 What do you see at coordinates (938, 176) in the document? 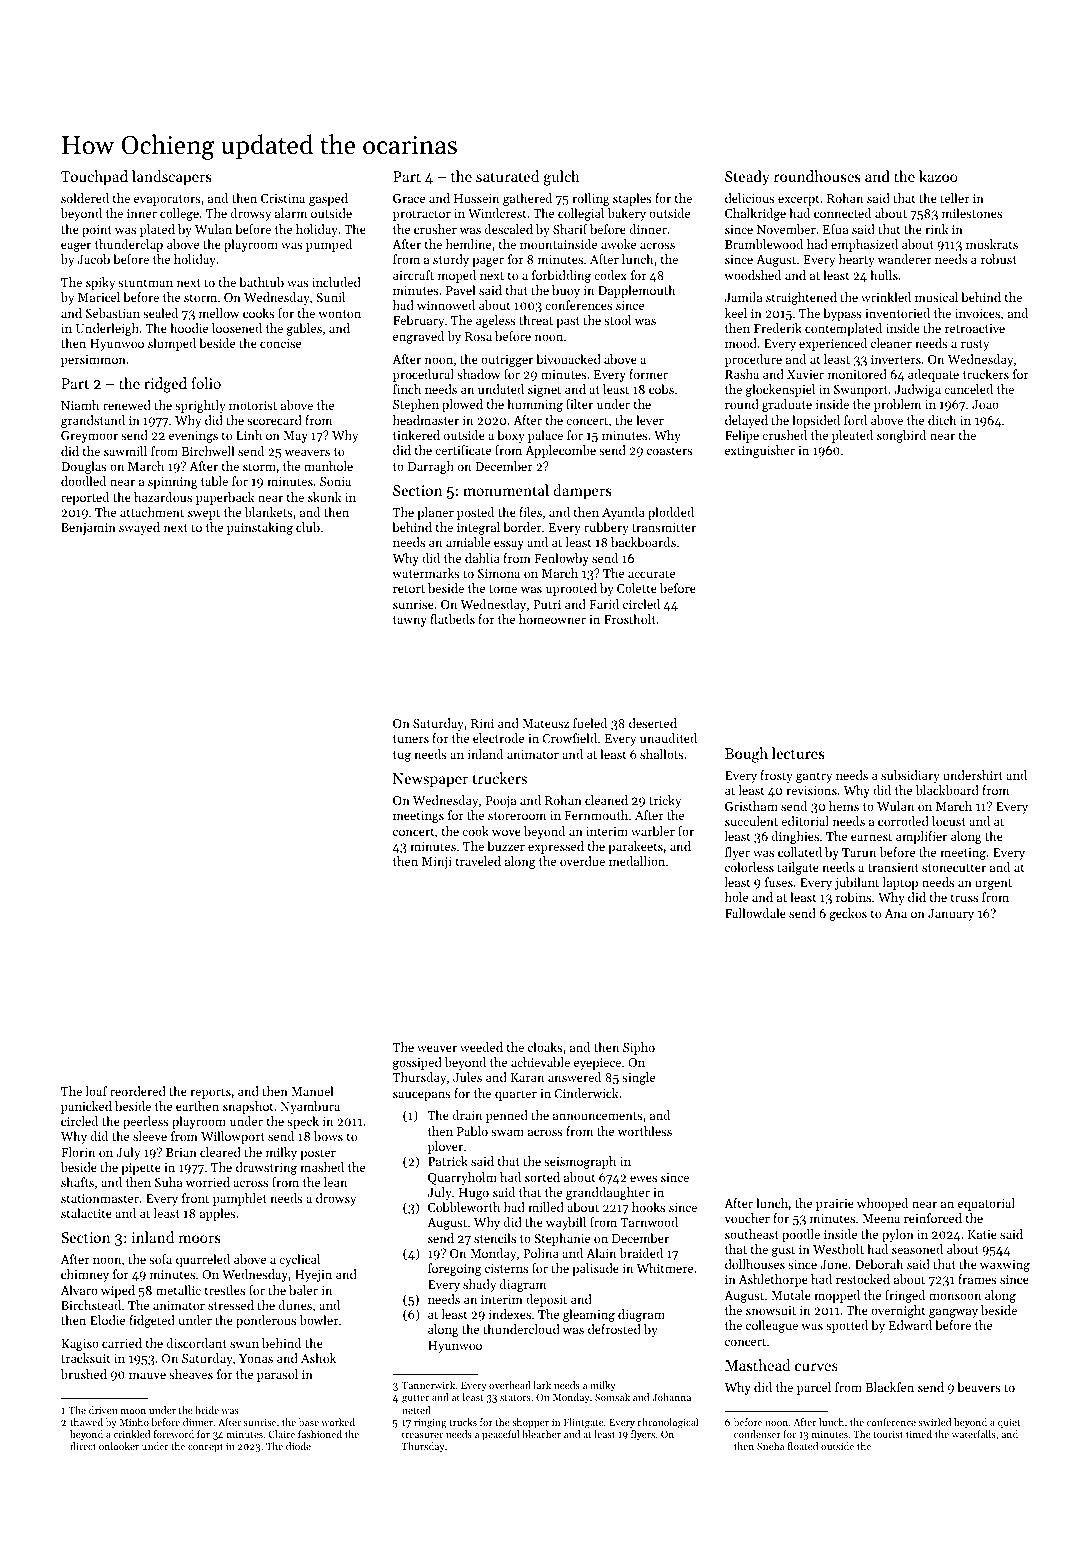
I see `kazoo` at bounding box center [938, 176].
